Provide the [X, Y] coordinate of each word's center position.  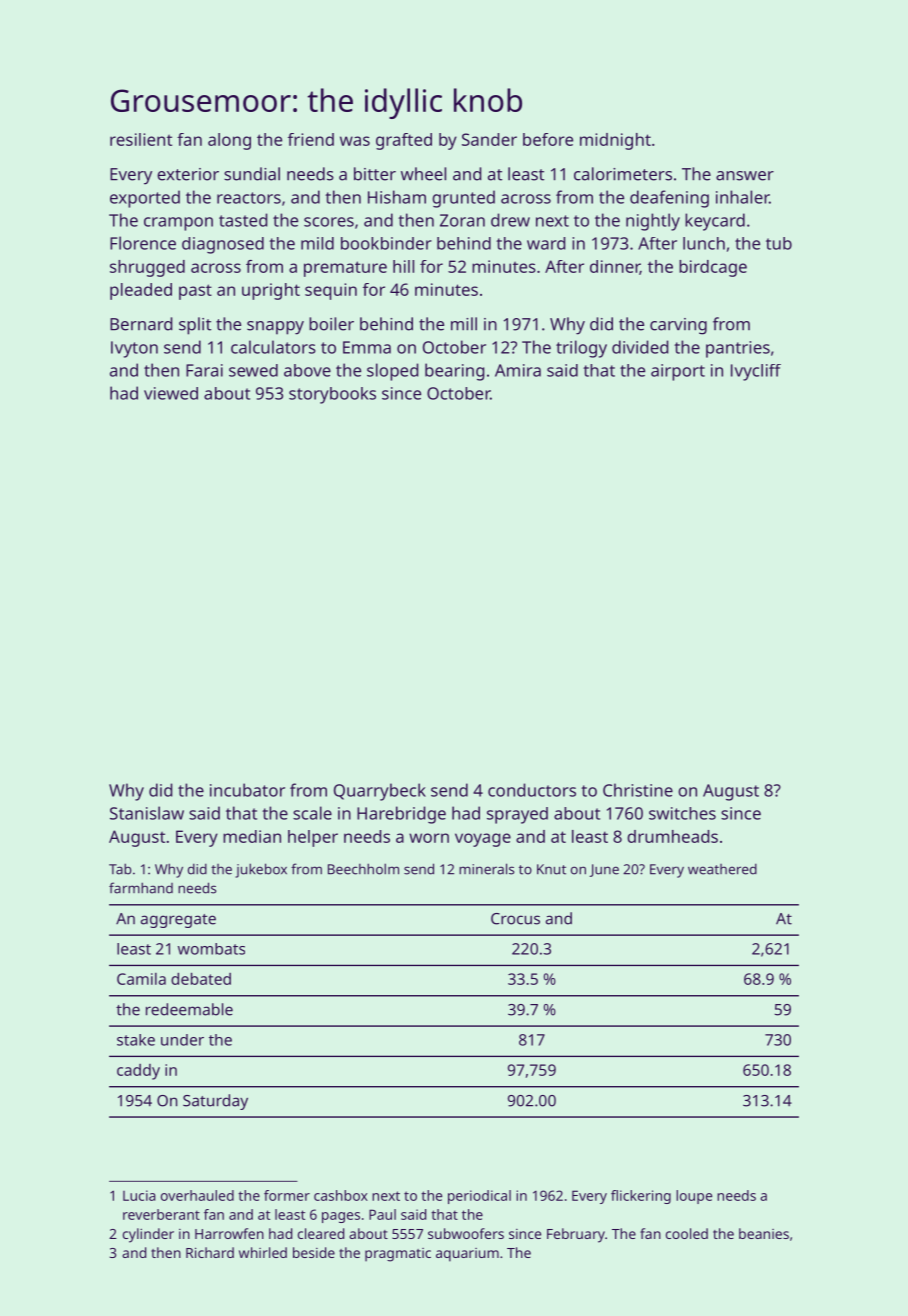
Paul [382, 1214]
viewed [171, 393]
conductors [532, 790]
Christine [638, 790]
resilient [141, 139]
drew [510, 220]
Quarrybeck [380, 792]
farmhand [141, 888]
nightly [653, 222]
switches [682, 813]
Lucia [139, 1195]
